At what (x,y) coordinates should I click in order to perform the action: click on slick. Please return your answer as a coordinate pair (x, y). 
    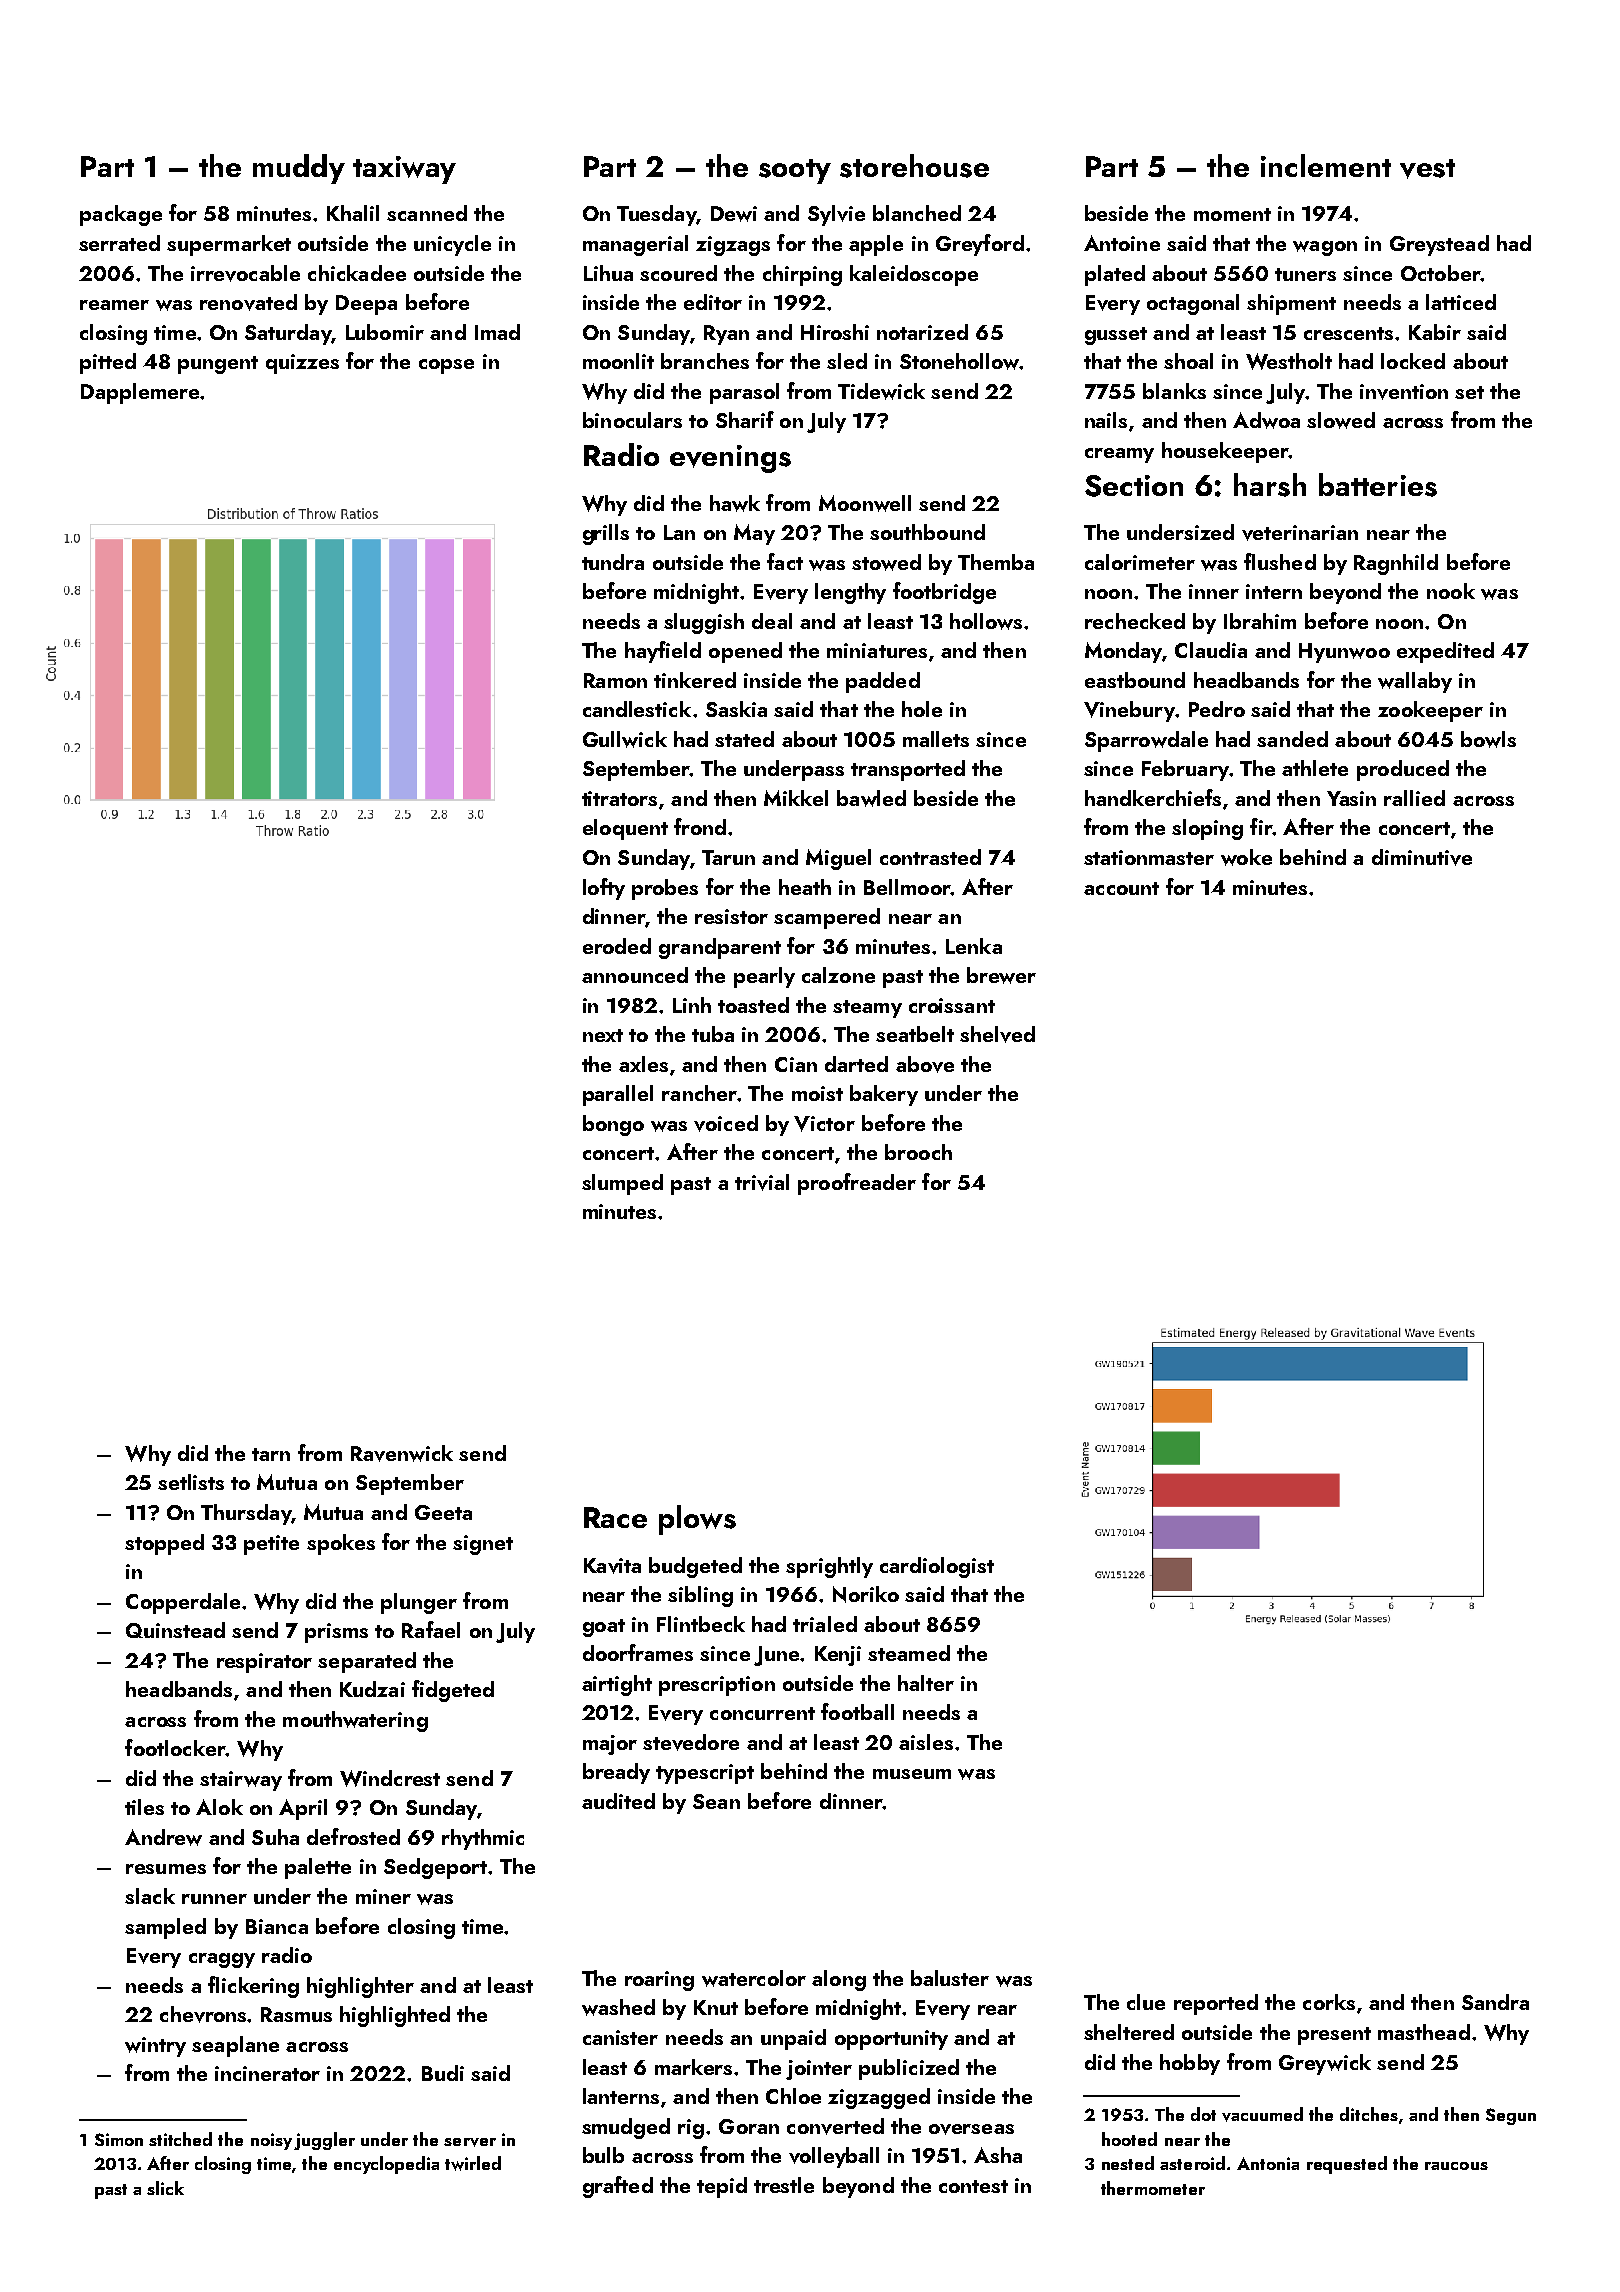
    Looking at the image, I should click on (165, 2188).
